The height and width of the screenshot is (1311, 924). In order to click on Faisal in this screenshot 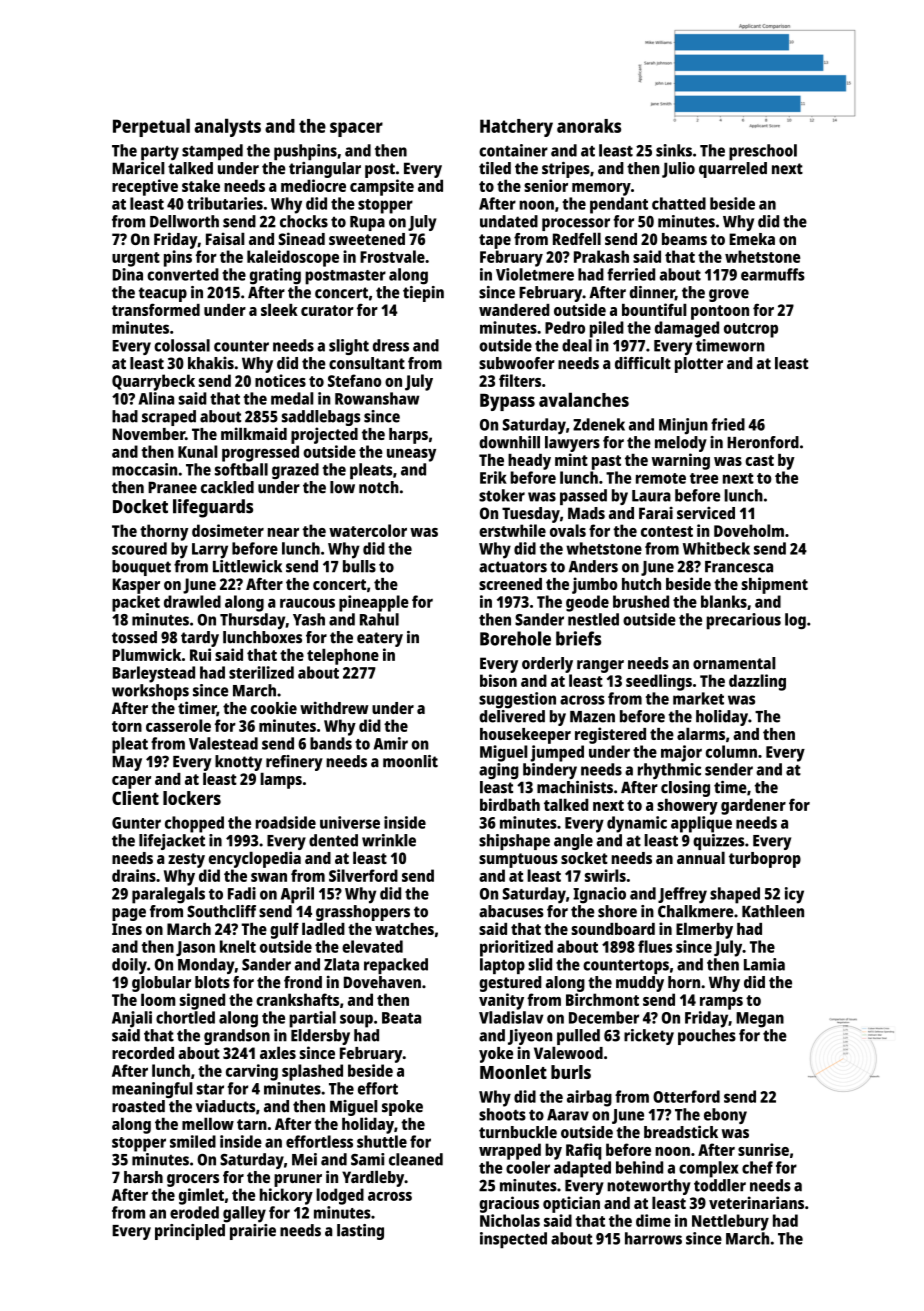, I will do `click(225, 238)`.
